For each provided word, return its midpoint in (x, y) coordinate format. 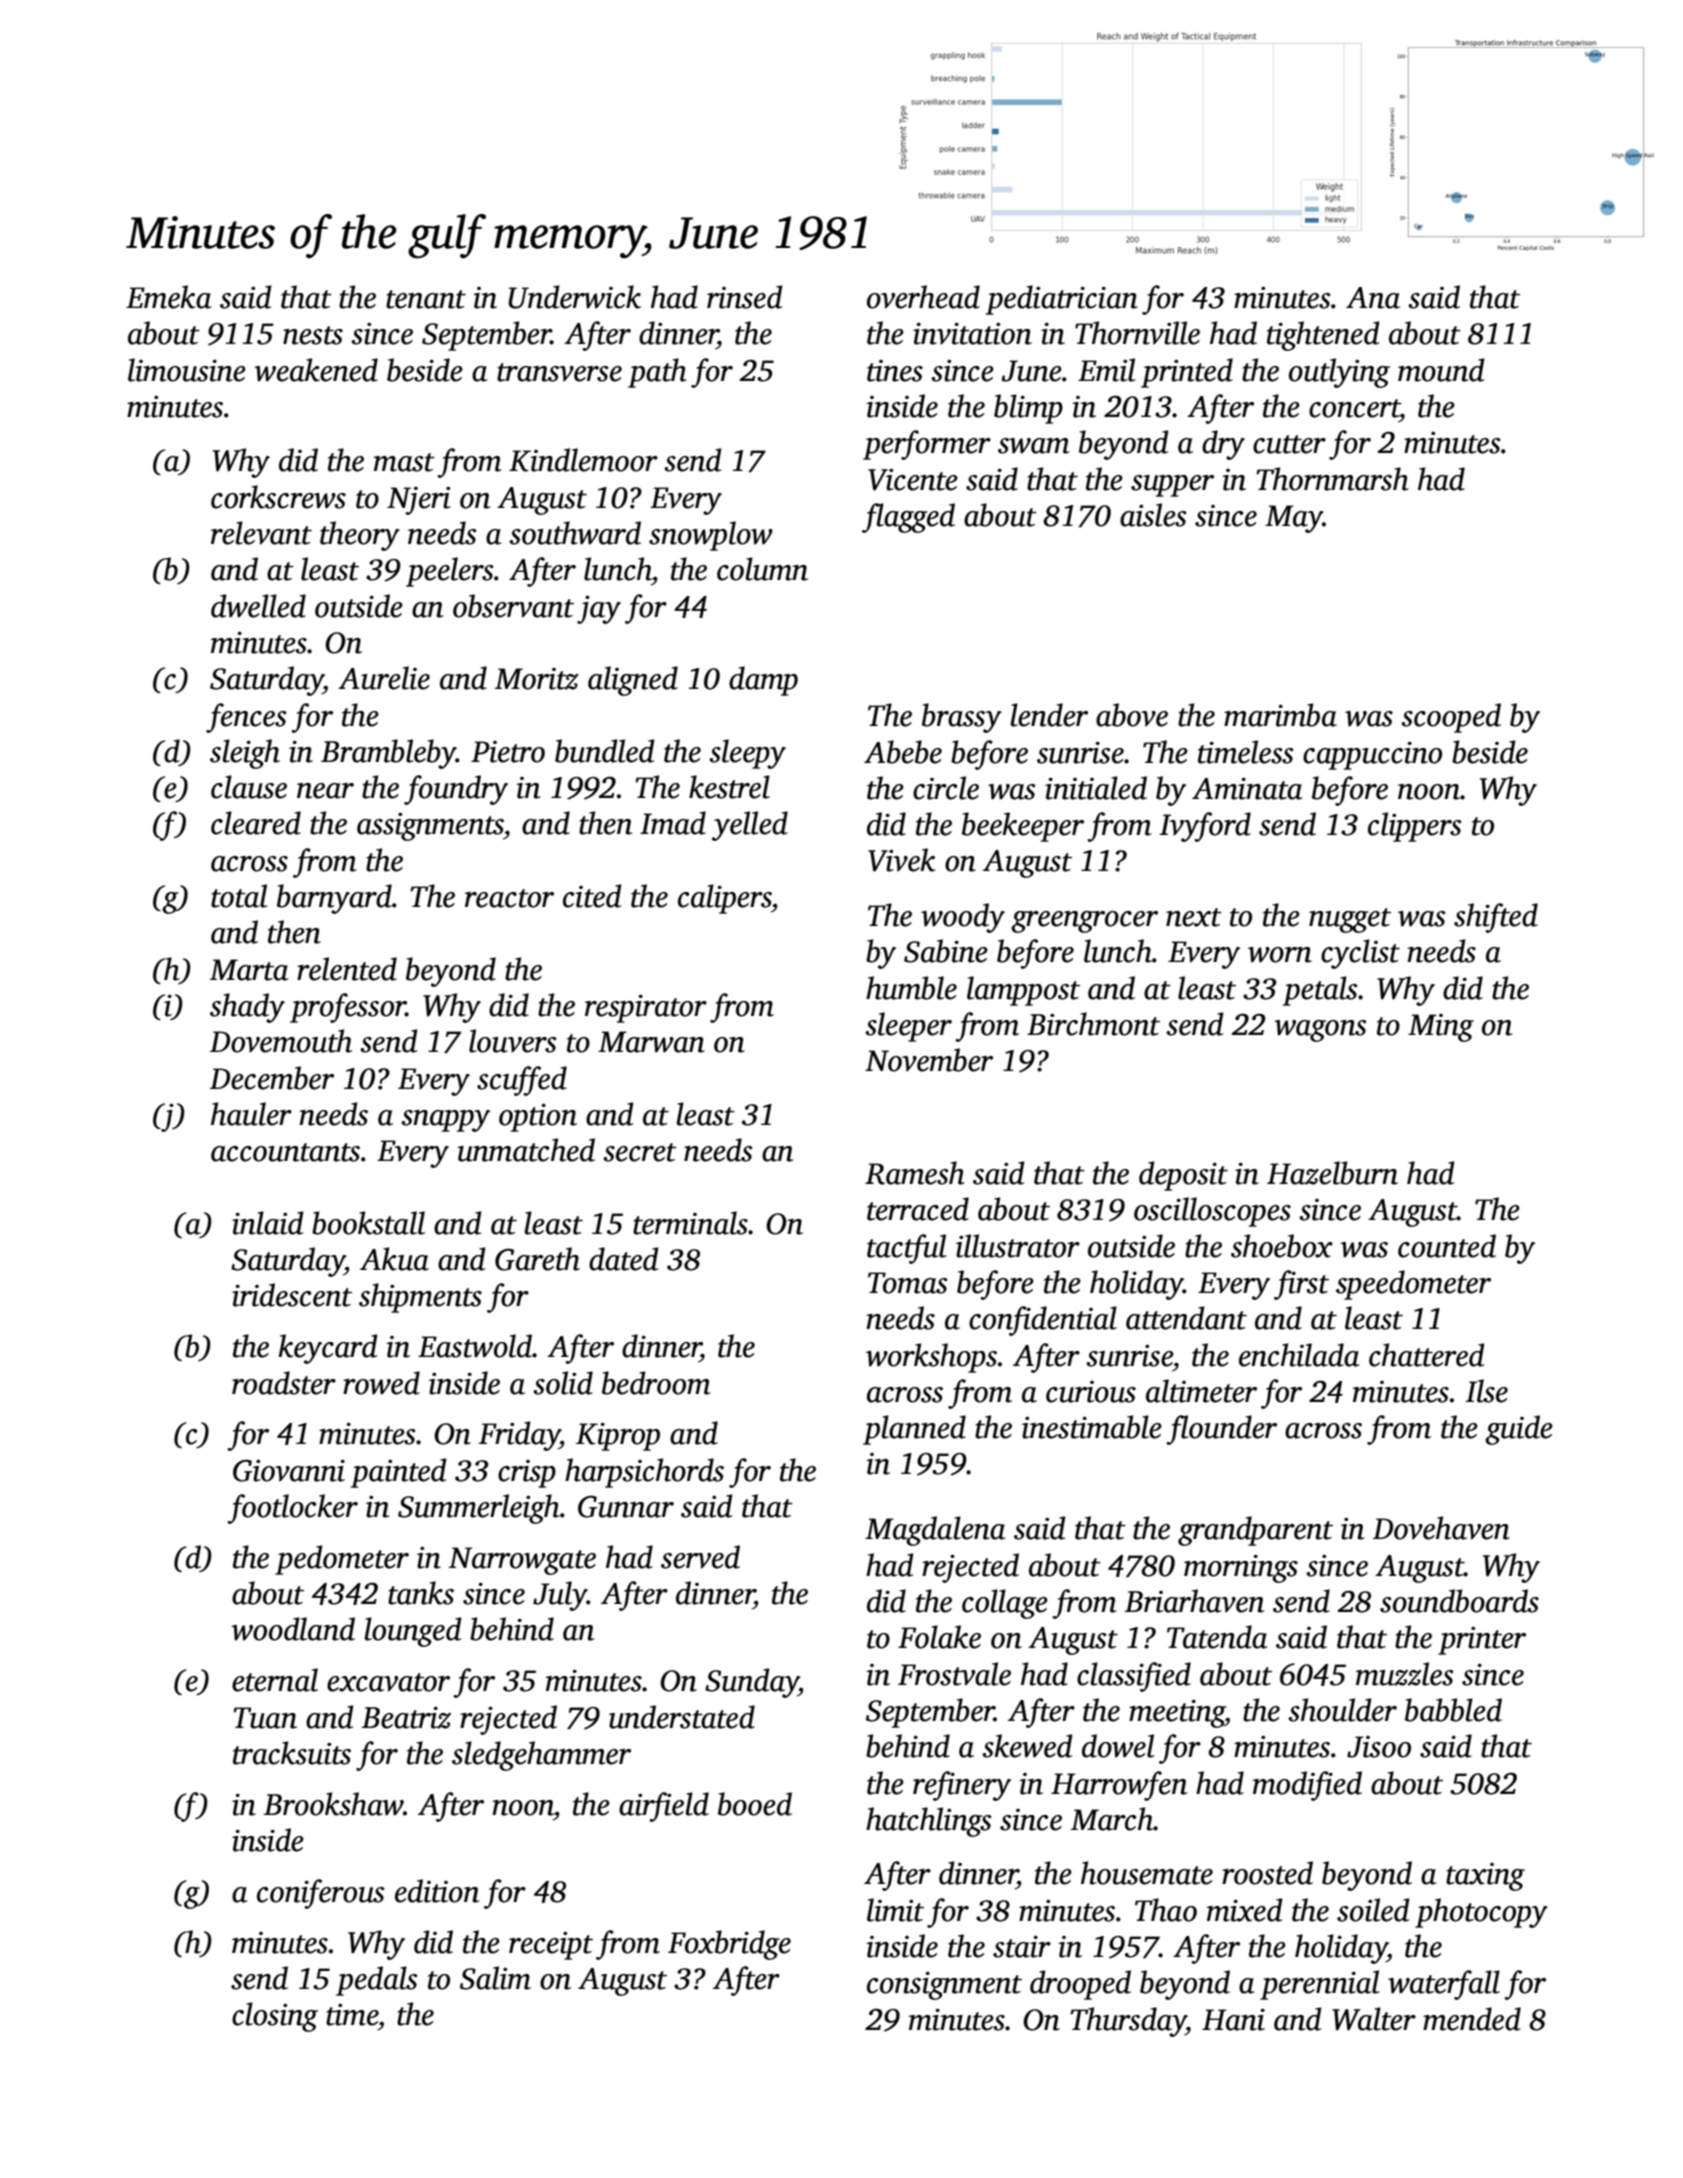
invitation (972, 334)
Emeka (168, 297)
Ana (1373, 298)
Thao (1166, 1910)
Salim (495, 1978)
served (700, 1557)
